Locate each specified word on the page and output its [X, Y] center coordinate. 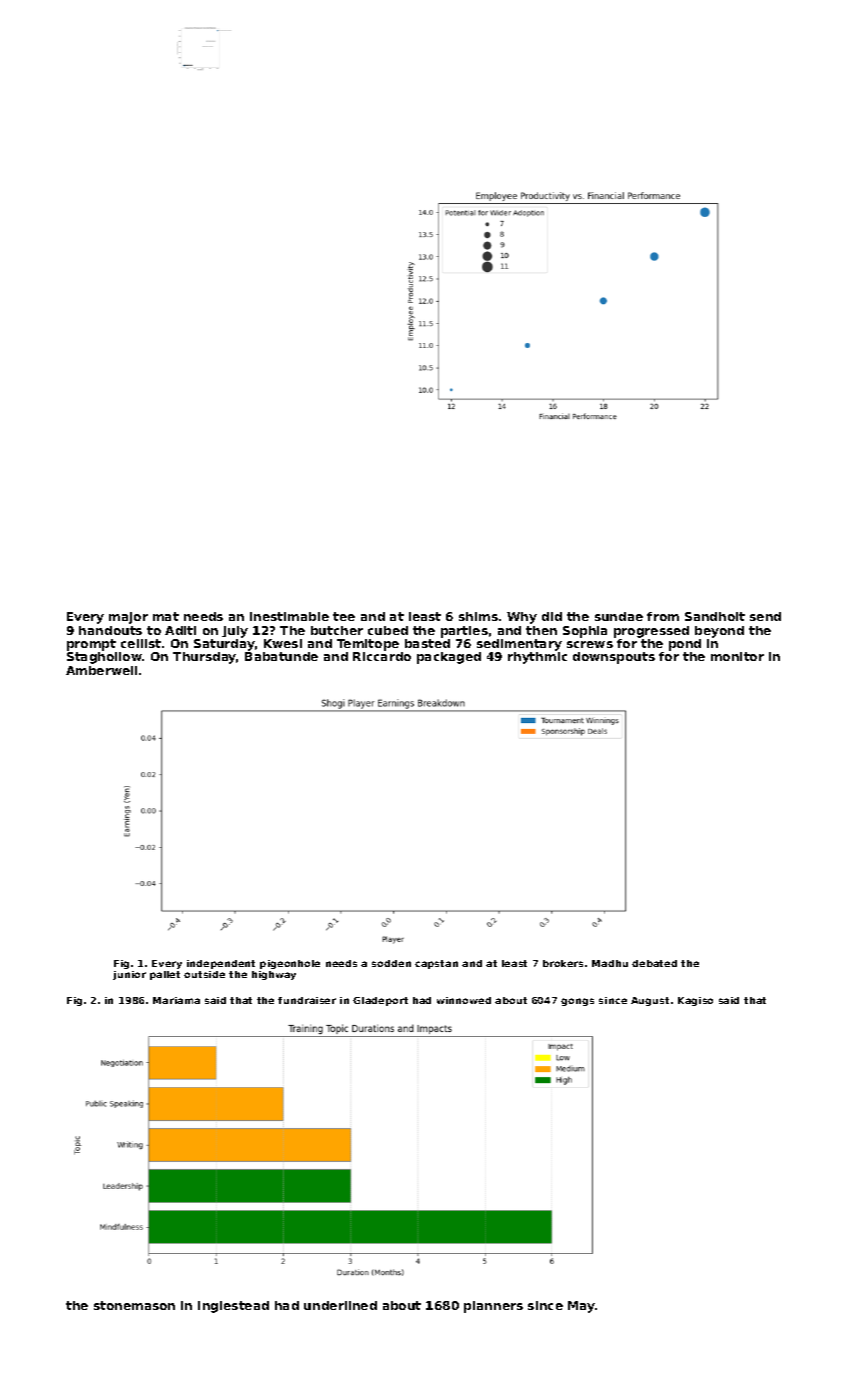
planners [493, 1307]
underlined [340, 1305]
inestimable [289, 616]
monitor [737, 656]
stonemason [134, 1305]
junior [129, 975]
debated [654, 963]
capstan [436, 964]
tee [344, 616]
